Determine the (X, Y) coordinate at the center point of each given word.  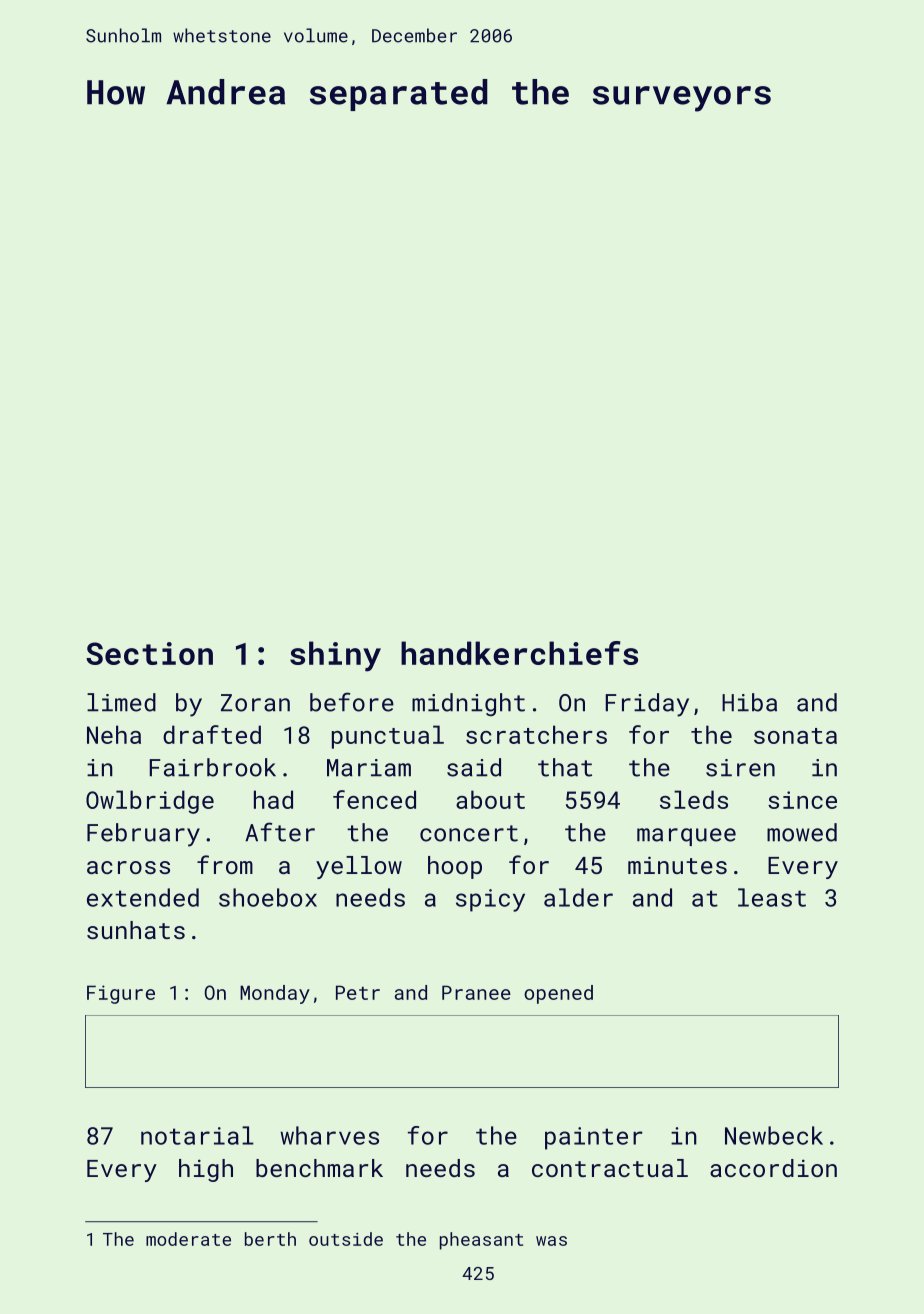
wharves (329, 1135)
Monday (275, 994)
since (802, 800)
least (772, 897)
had (273, 799)
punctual (388, 737)
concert (469, 833)
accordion (773, 1168)
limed (121, 702)
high (206, 1170)
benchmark (319, 1168)
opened (558, 994)
